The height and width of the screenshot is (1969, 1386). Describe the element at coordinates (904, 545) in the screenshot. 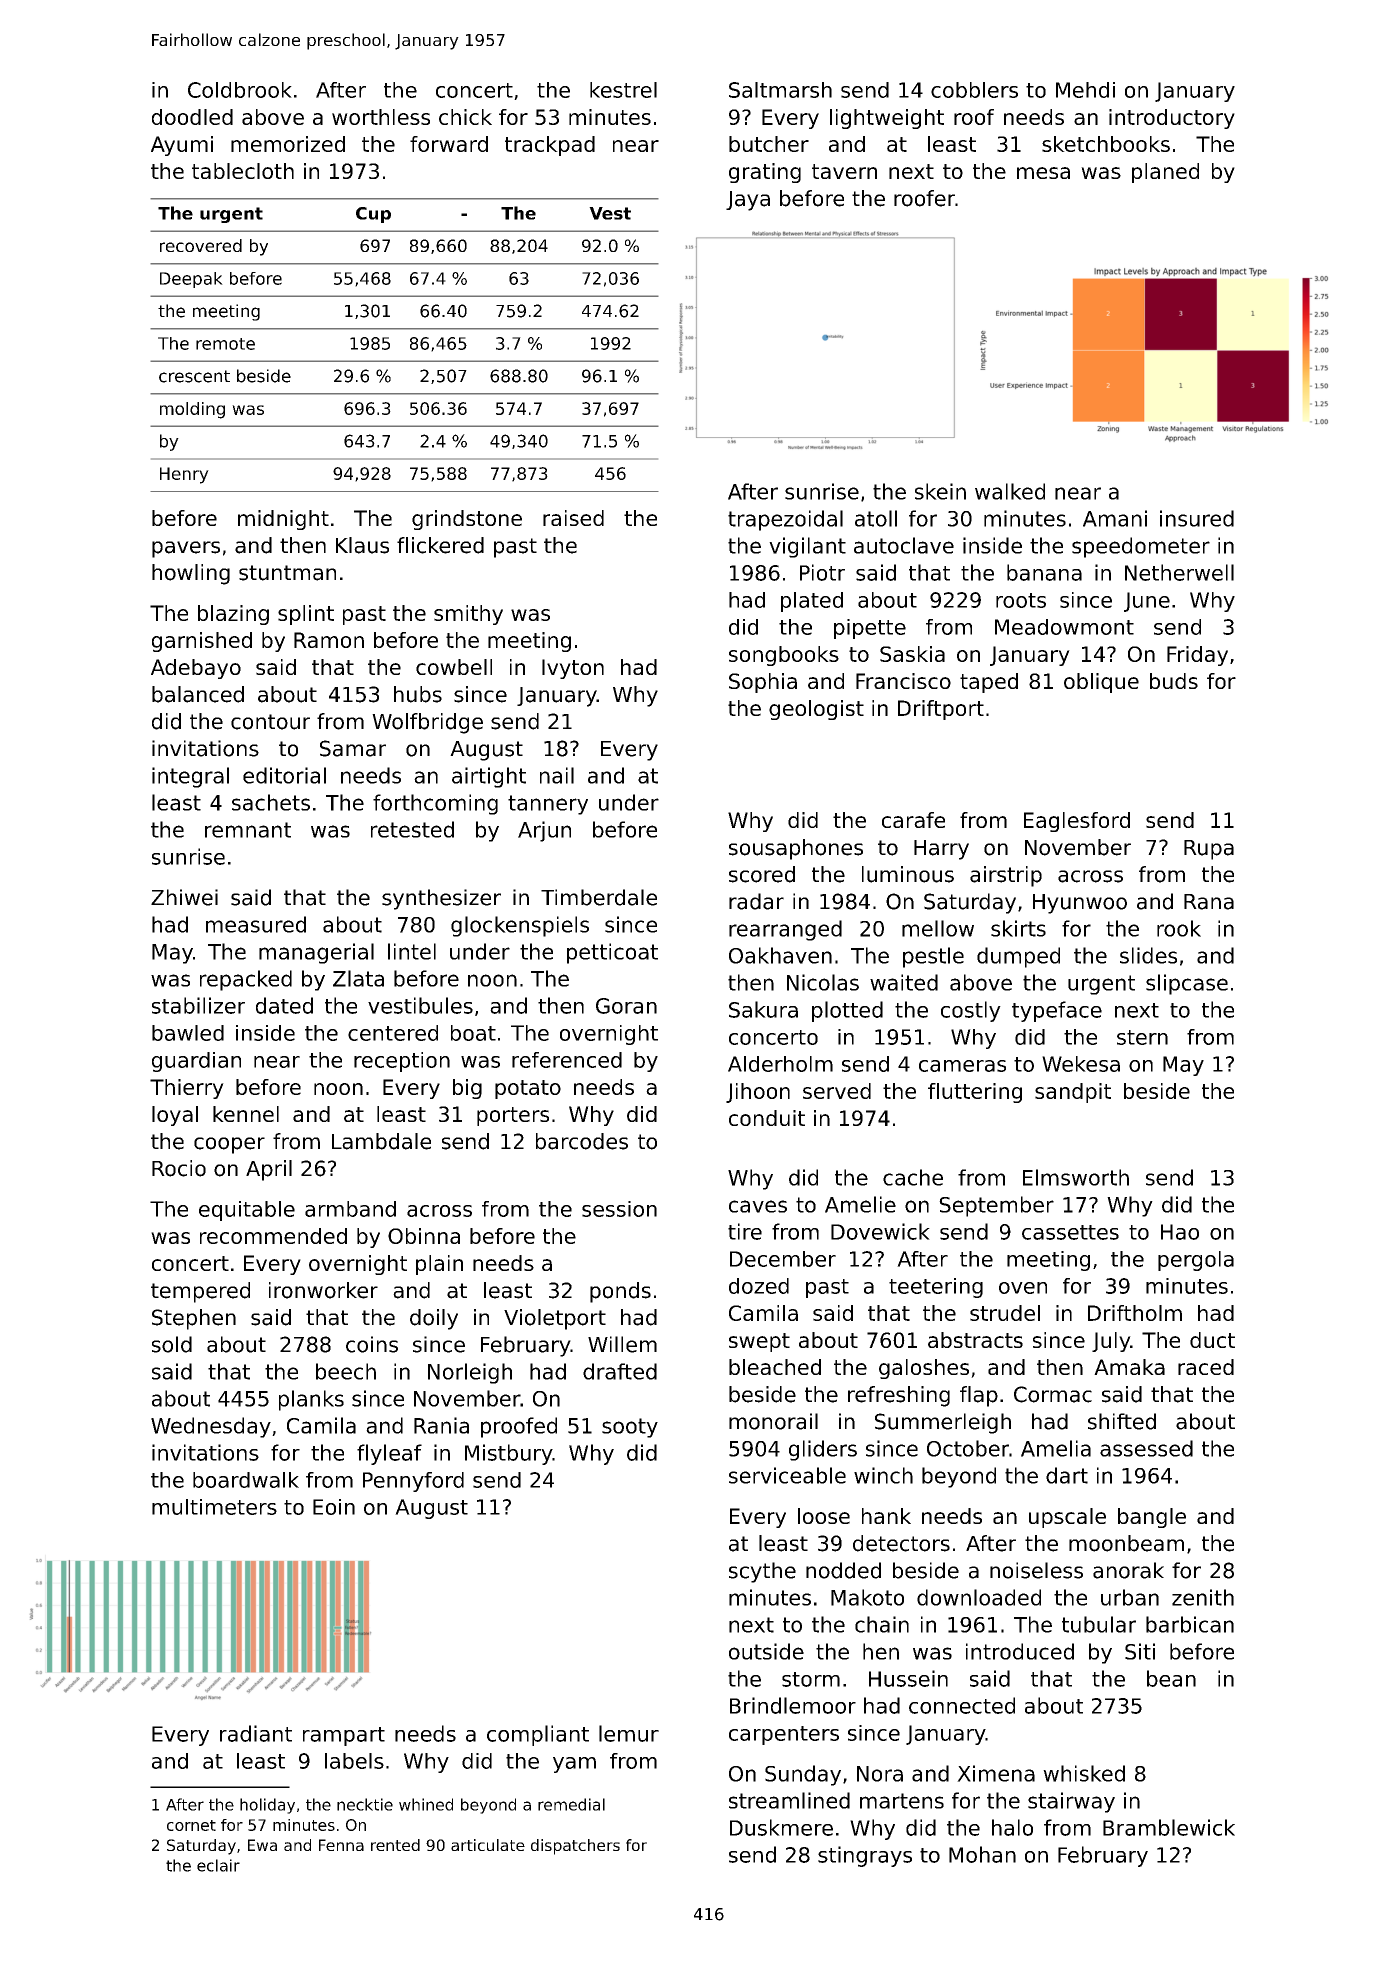

I see `autoclave` at that location.
